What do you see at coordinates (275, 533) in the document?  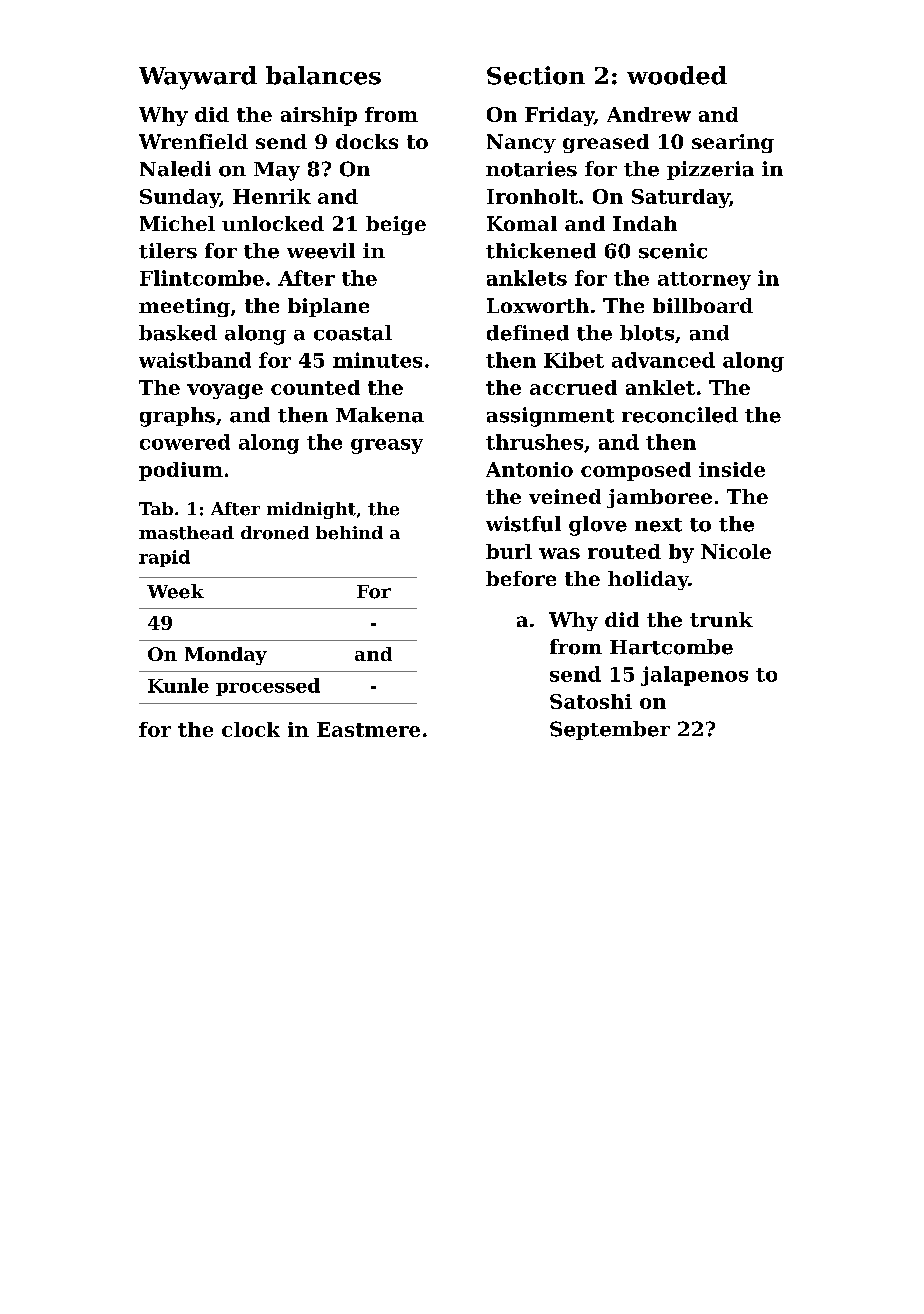 I see `droned` at bounding box center [275, 533].
